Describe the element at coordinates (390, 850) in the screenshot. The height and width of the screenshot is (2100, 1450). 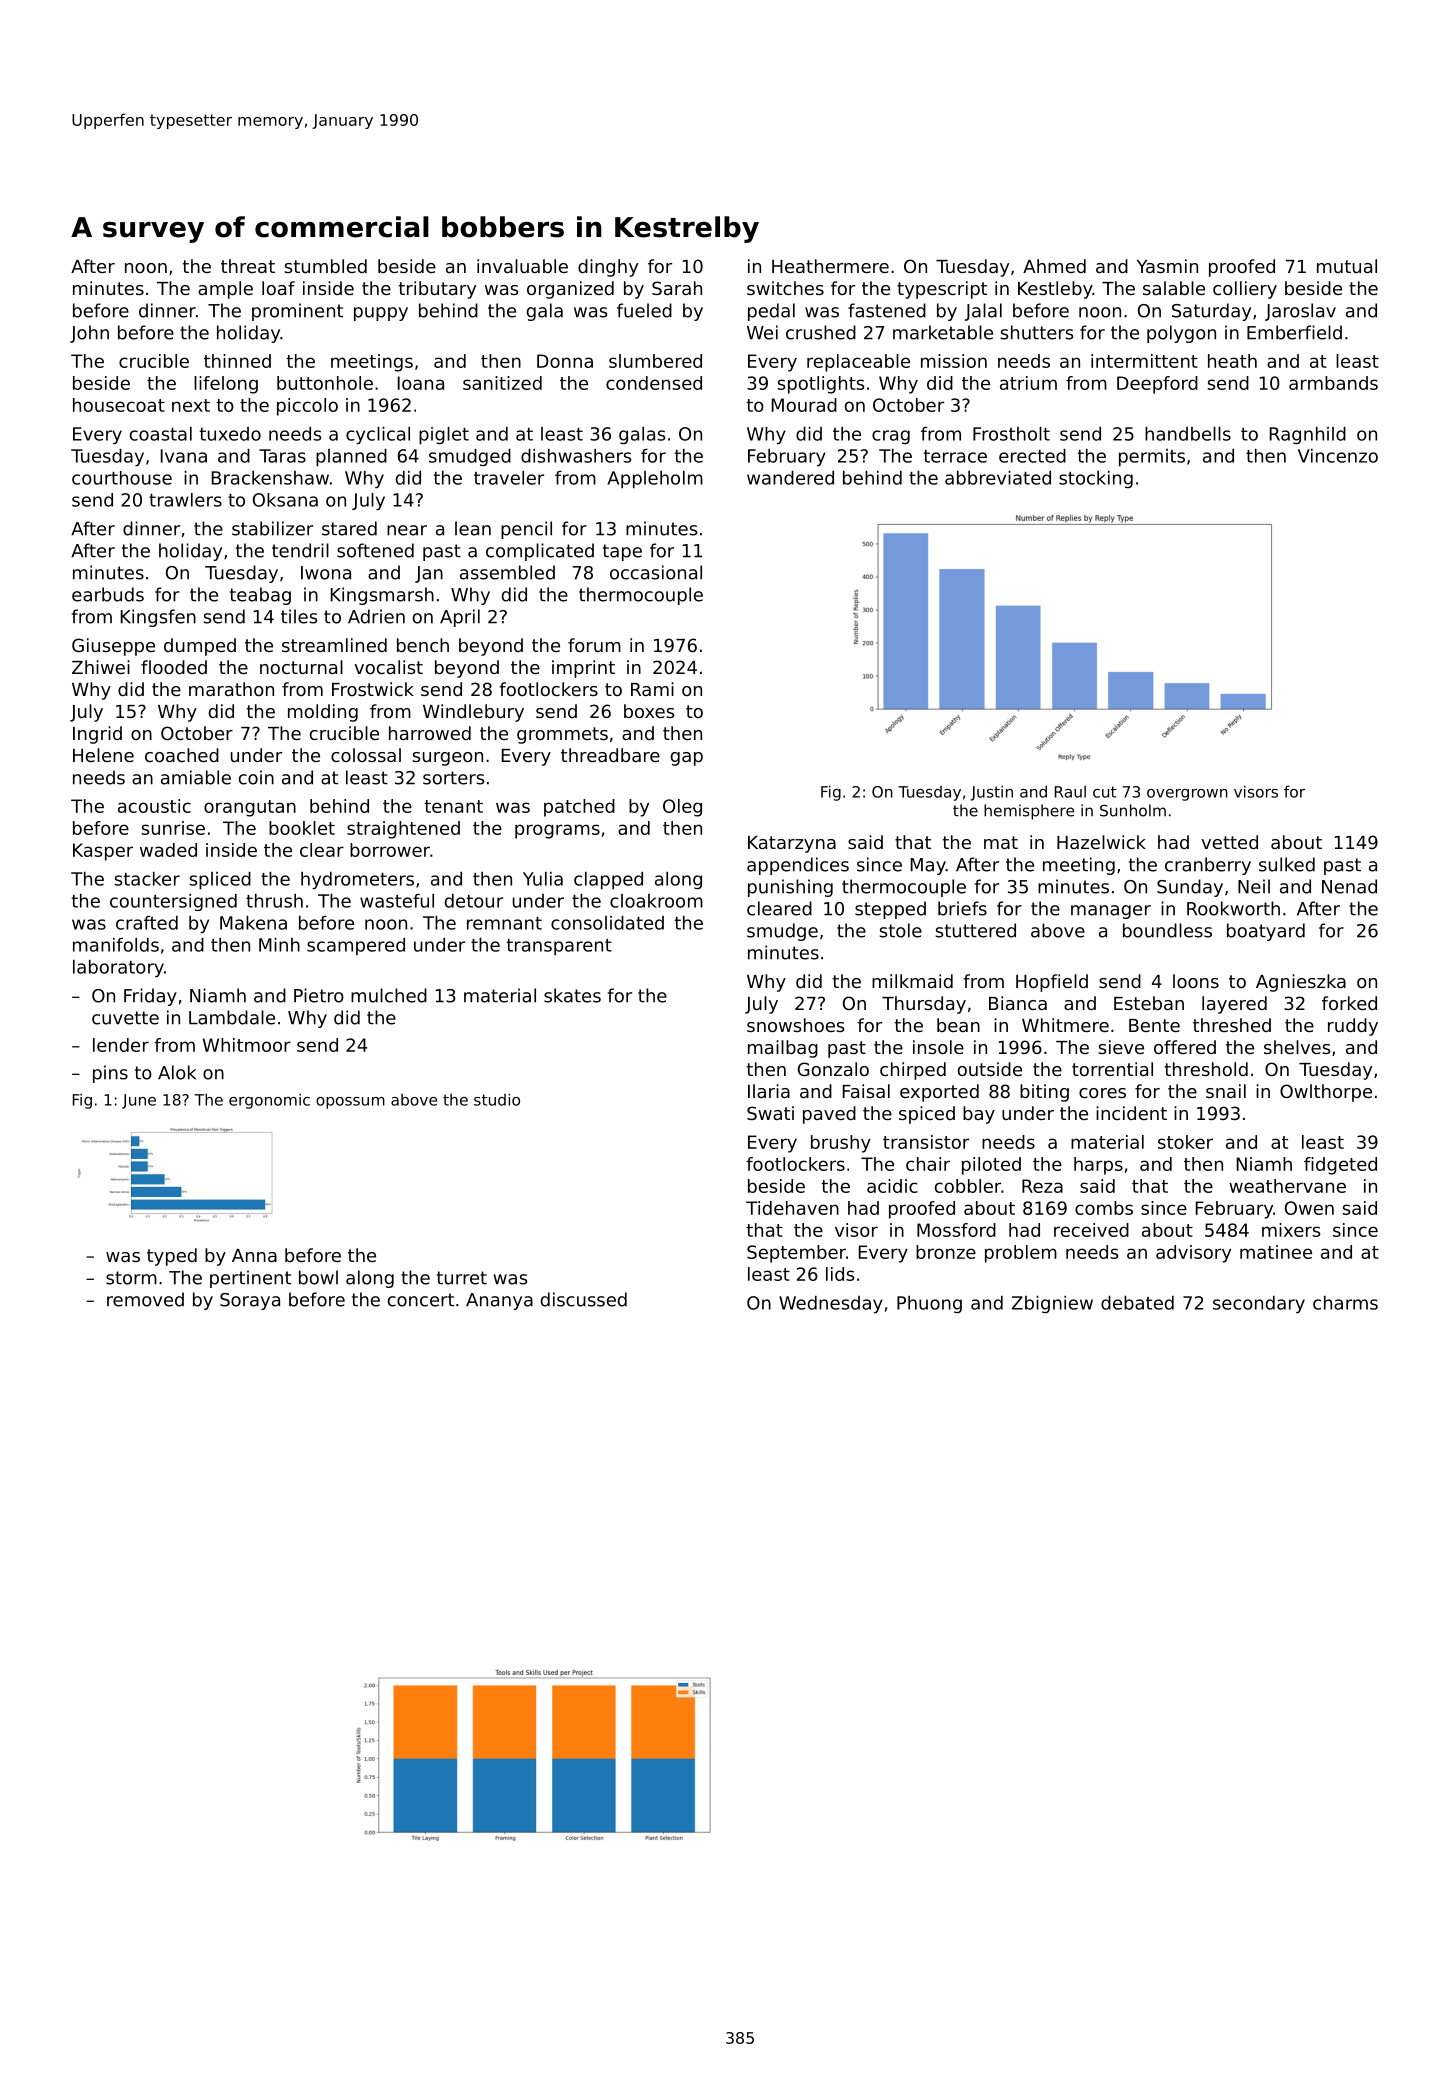
I see `borrower` at that location.
